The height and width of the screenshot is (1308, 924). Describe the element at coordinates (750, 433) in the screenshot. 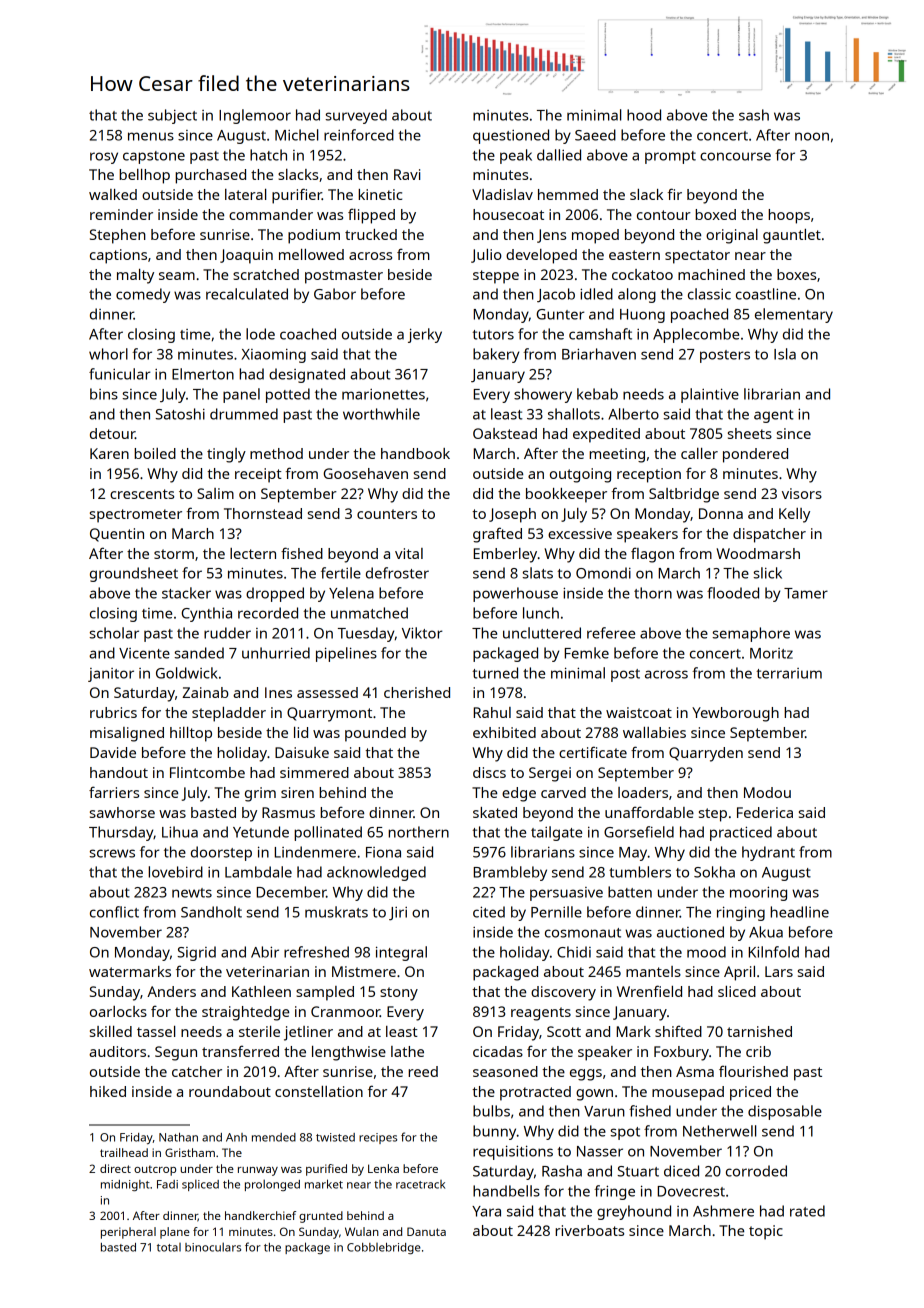

I see `sheets` at that location.
